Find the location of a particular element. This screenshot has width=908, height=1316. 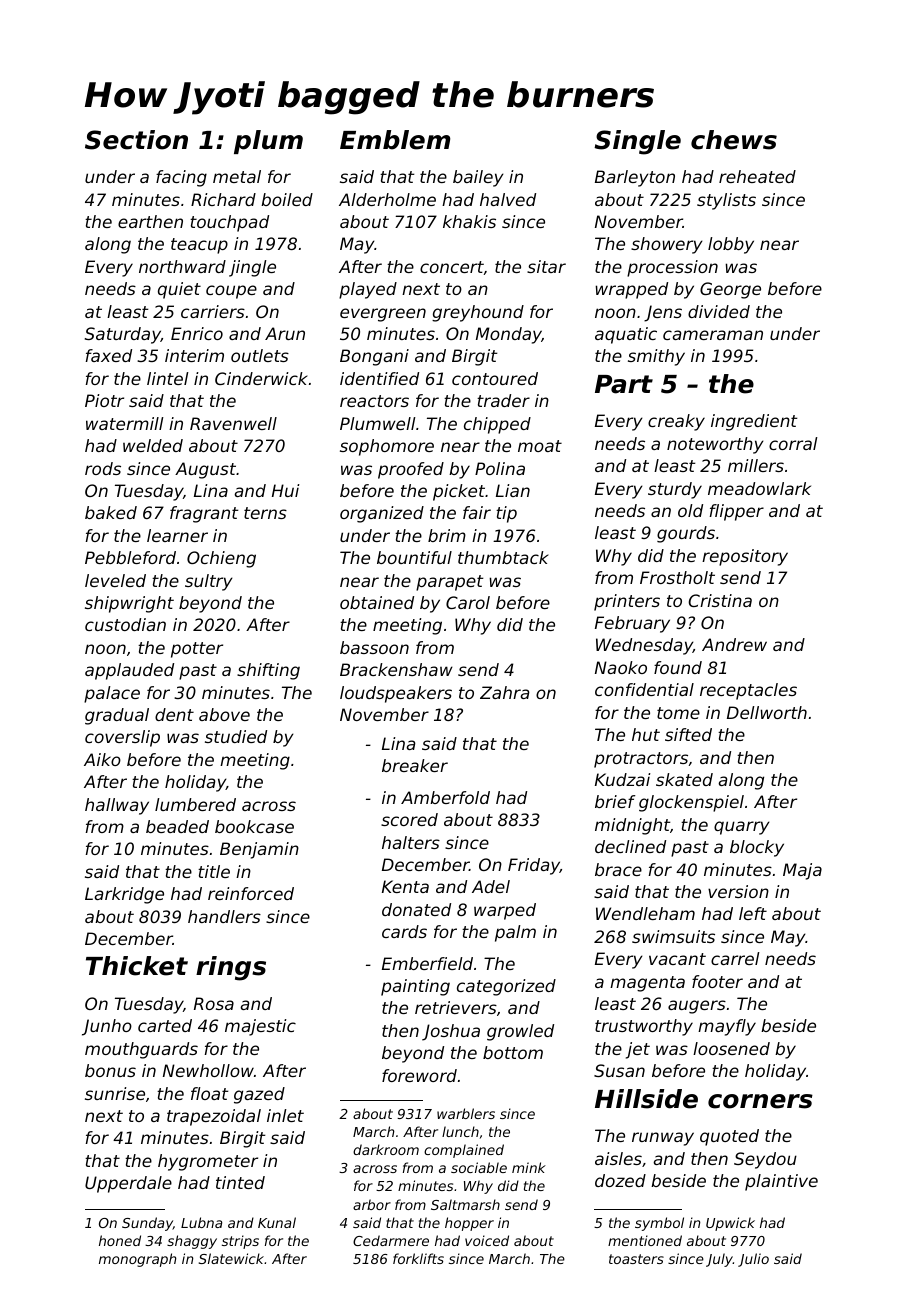

played is located at coordinates (368, 290).
